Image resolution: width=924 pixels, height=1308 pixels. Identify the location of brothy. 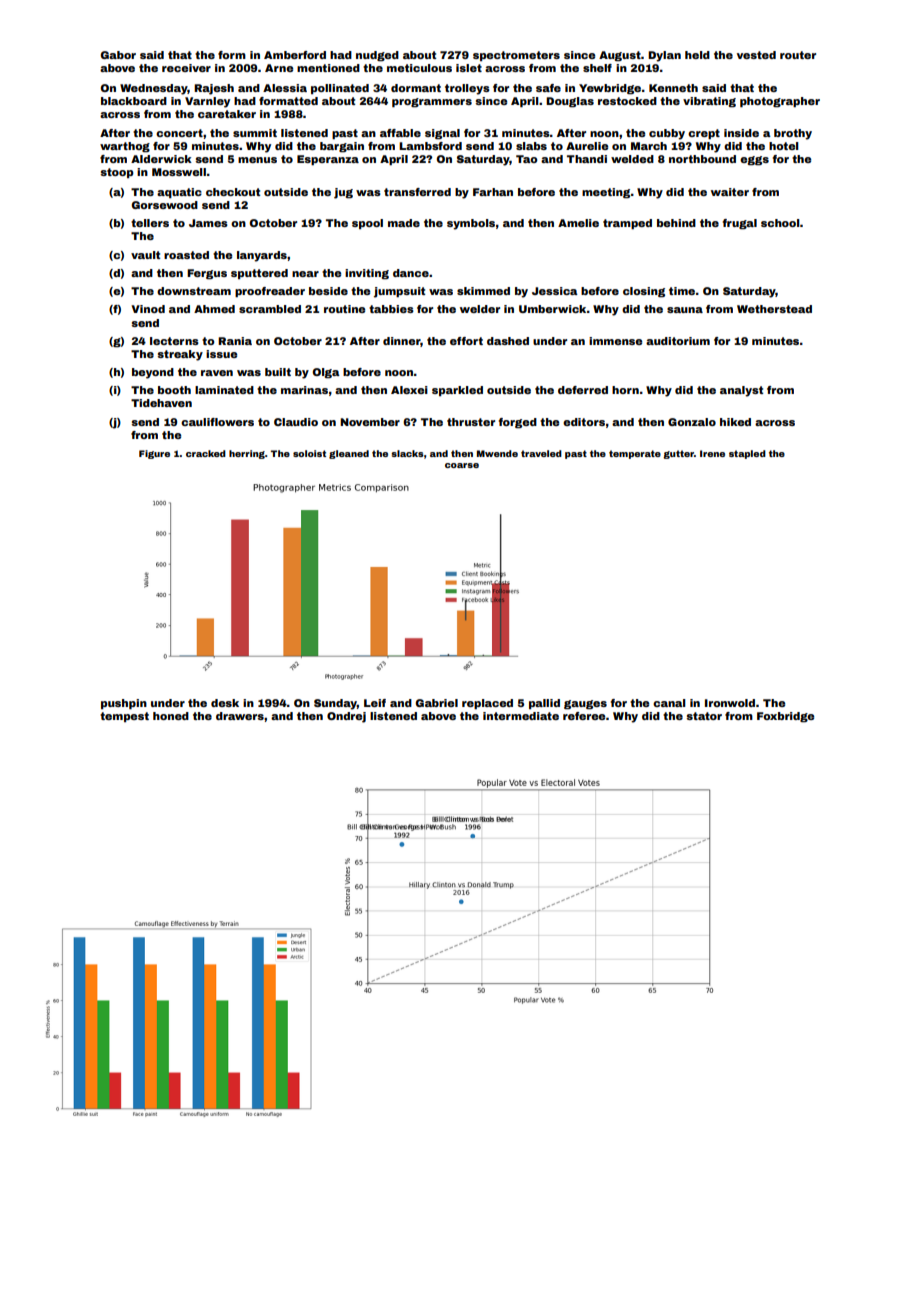
(793, 134).
